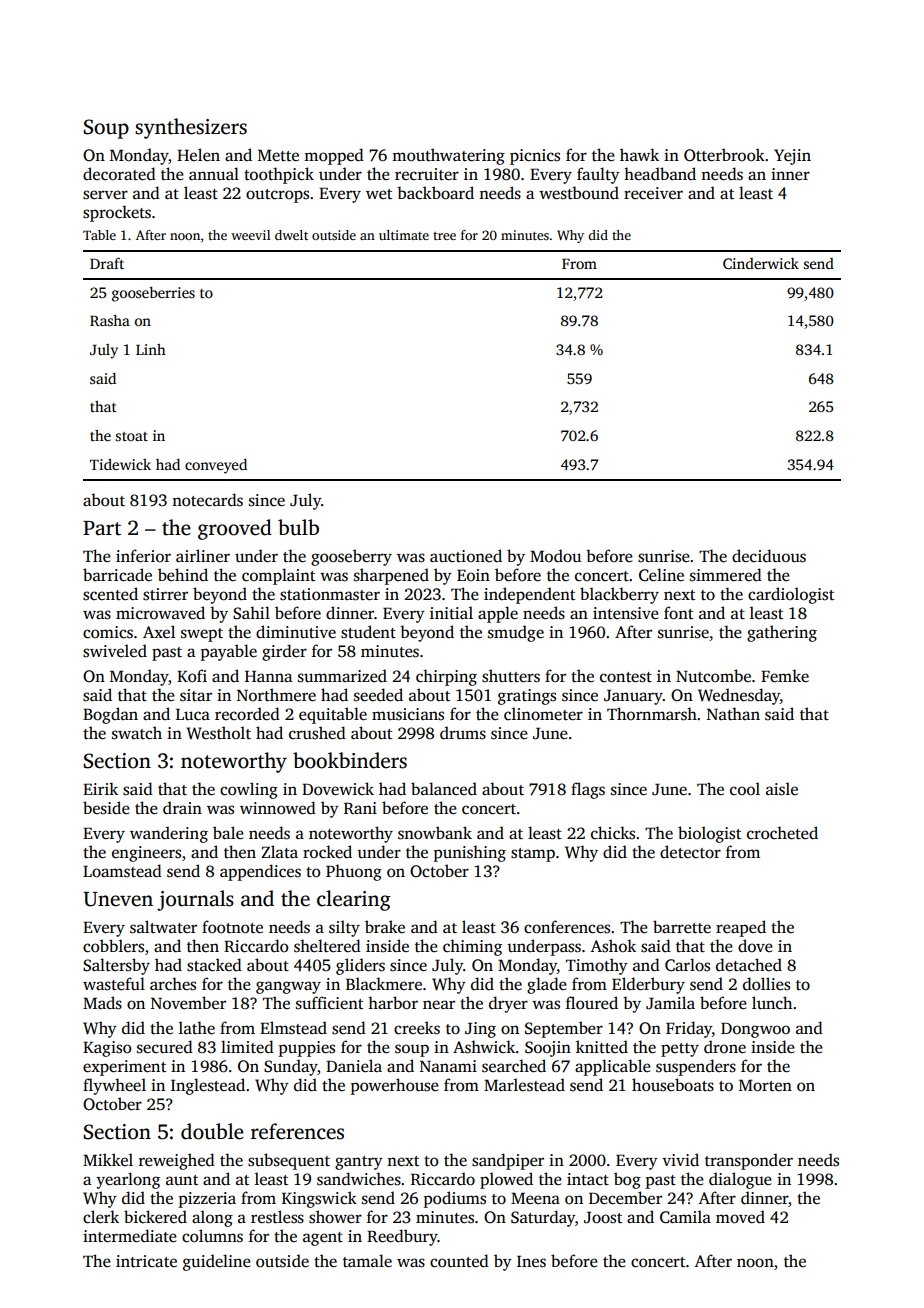 Image resolution: width=924 pixels, height=1308 pixels. I want to click on cardiologist, so click(791, 595).
